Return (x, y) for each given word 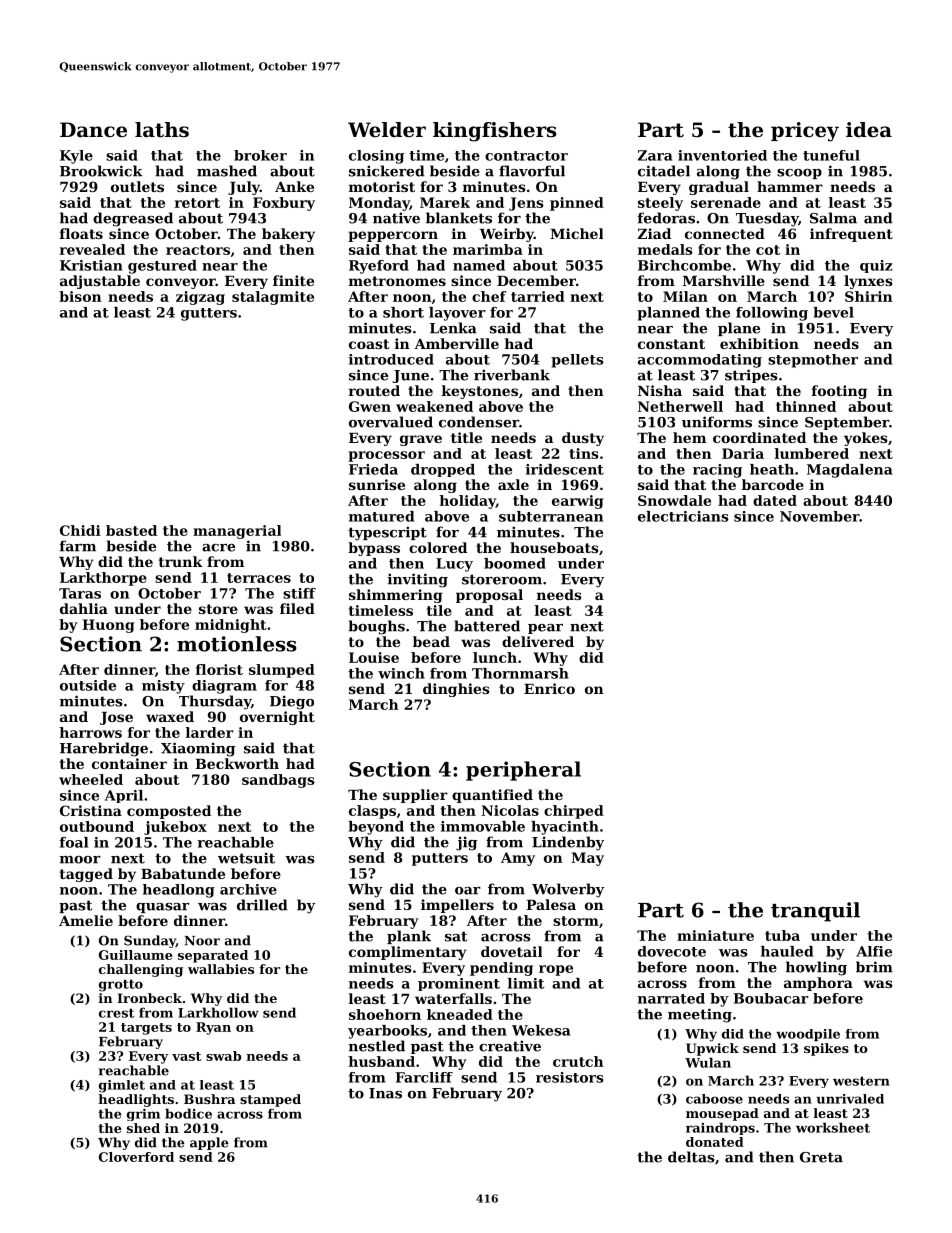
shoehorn (385, 1014)
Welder (387, 130)
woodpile (808, 1035)
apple (209, 1143)
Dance (93, 130)
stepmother (813, 361)
